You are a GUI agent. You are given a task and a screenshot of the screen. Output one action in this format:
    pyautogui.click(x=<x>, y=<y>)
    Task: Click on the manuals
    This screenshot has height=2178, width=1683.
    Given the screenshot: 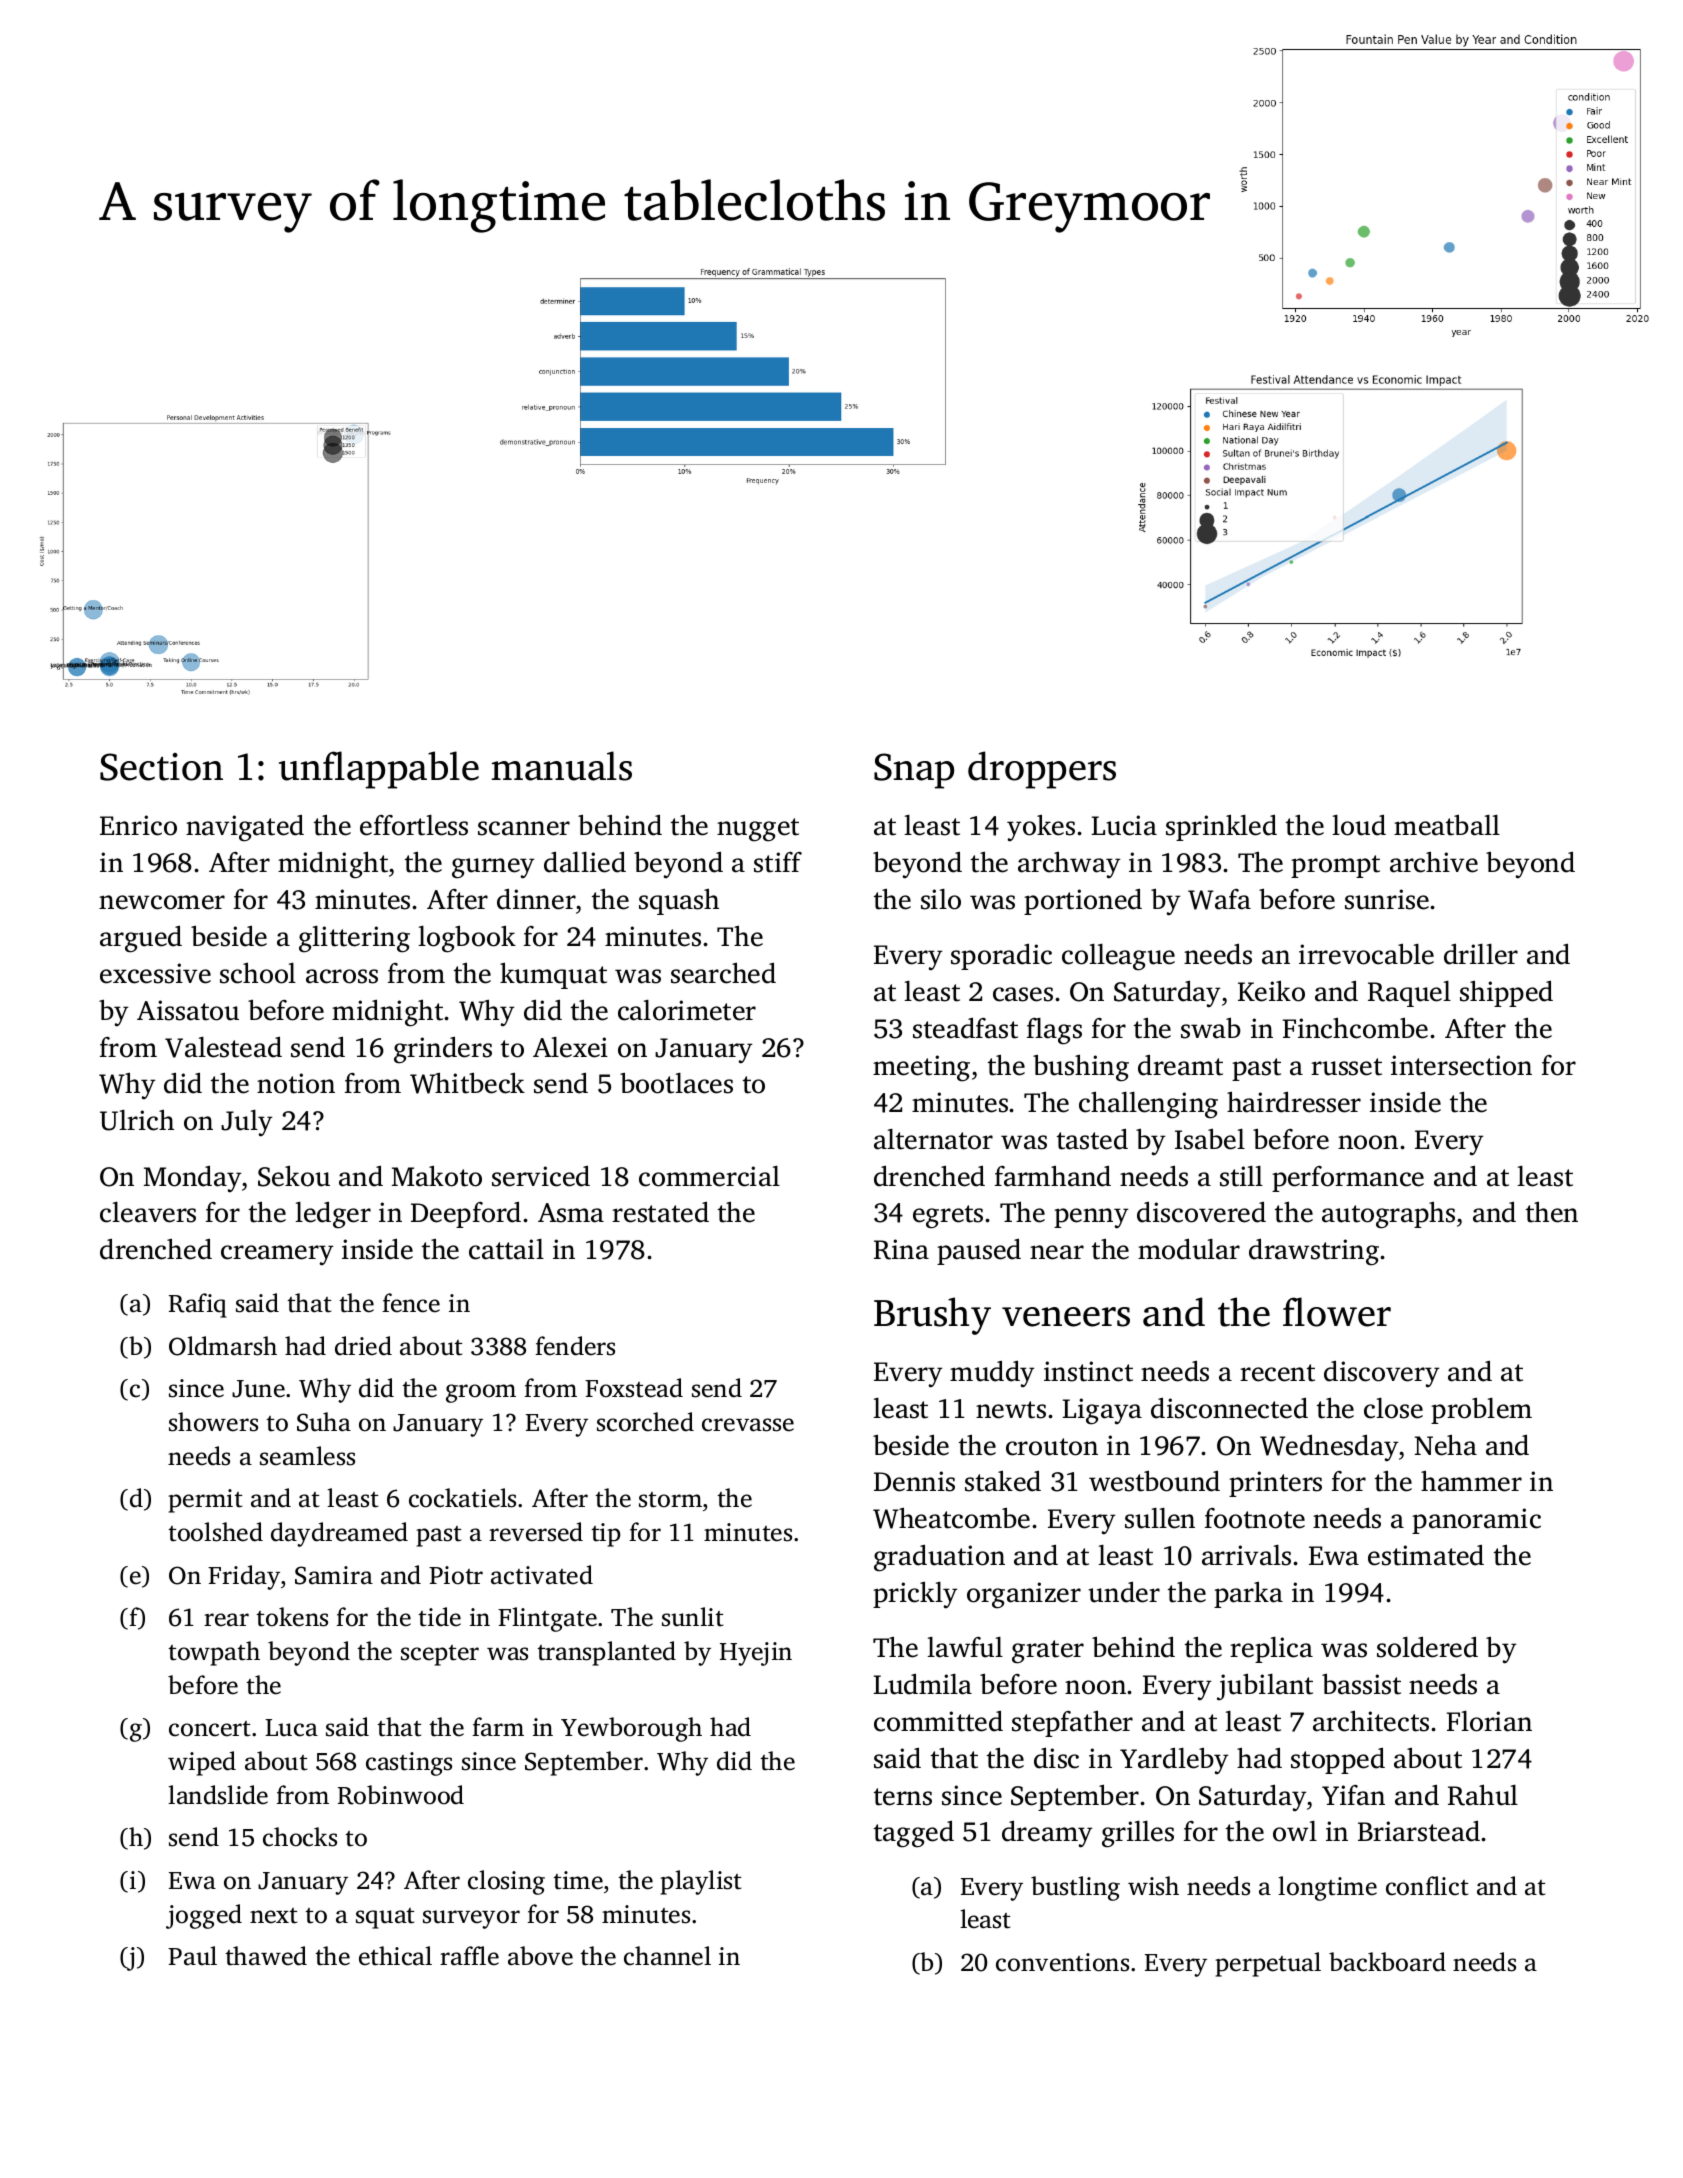 What is the action you would take?
    pyautogui.click(x=562, y=766)
